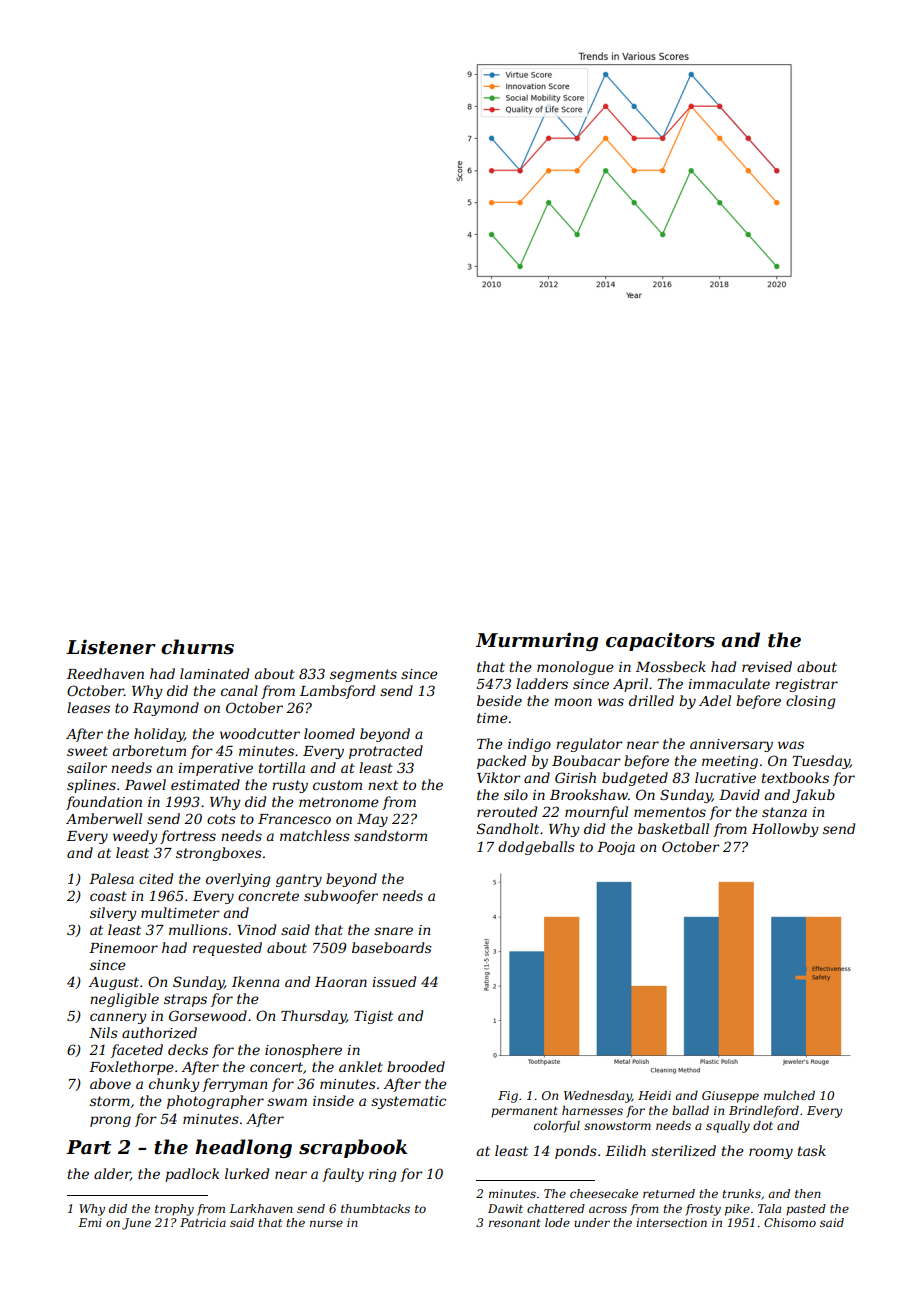 The image size is (924, 1314). What do you see at coordinates (90, 1222) in the screenshot?
I see `Emi` at bounding box center [90, 1222].
